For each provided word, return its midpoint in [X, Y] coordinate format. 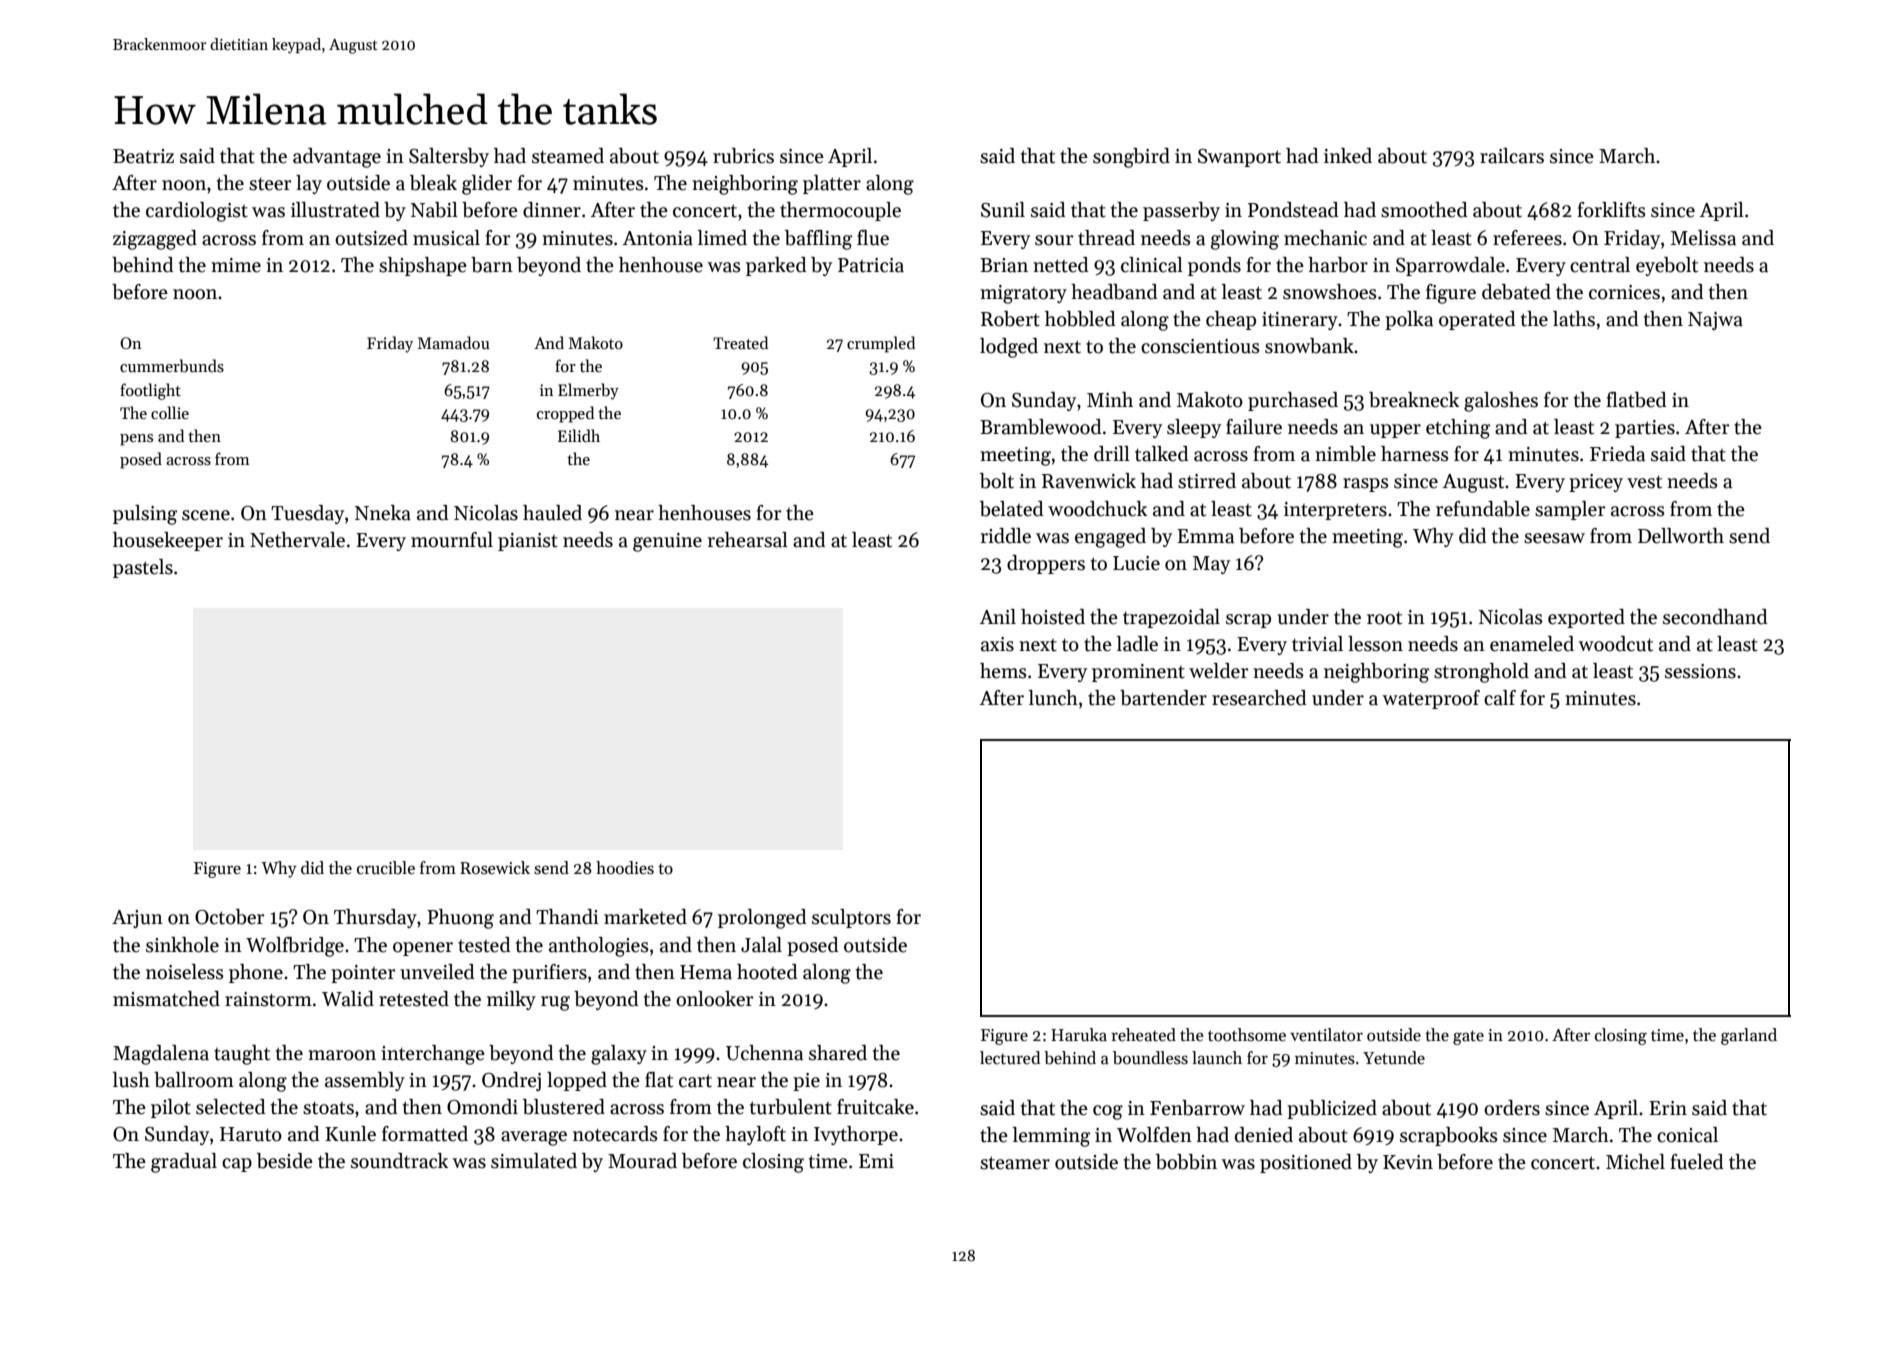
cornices [1624, 292]
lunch [1053, 698]
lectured [1010, 1058]
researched [1259, 698]
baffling [818, 240]
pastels [143, 568]
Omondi [482, 1107]
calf [1500, 698]
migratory [1023, 294]
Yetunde [1394, 1058]
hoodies [625, 868]
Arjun [137, 919]
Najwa [1715, 321]
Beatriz [143, 156]
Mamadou [454, 342]
